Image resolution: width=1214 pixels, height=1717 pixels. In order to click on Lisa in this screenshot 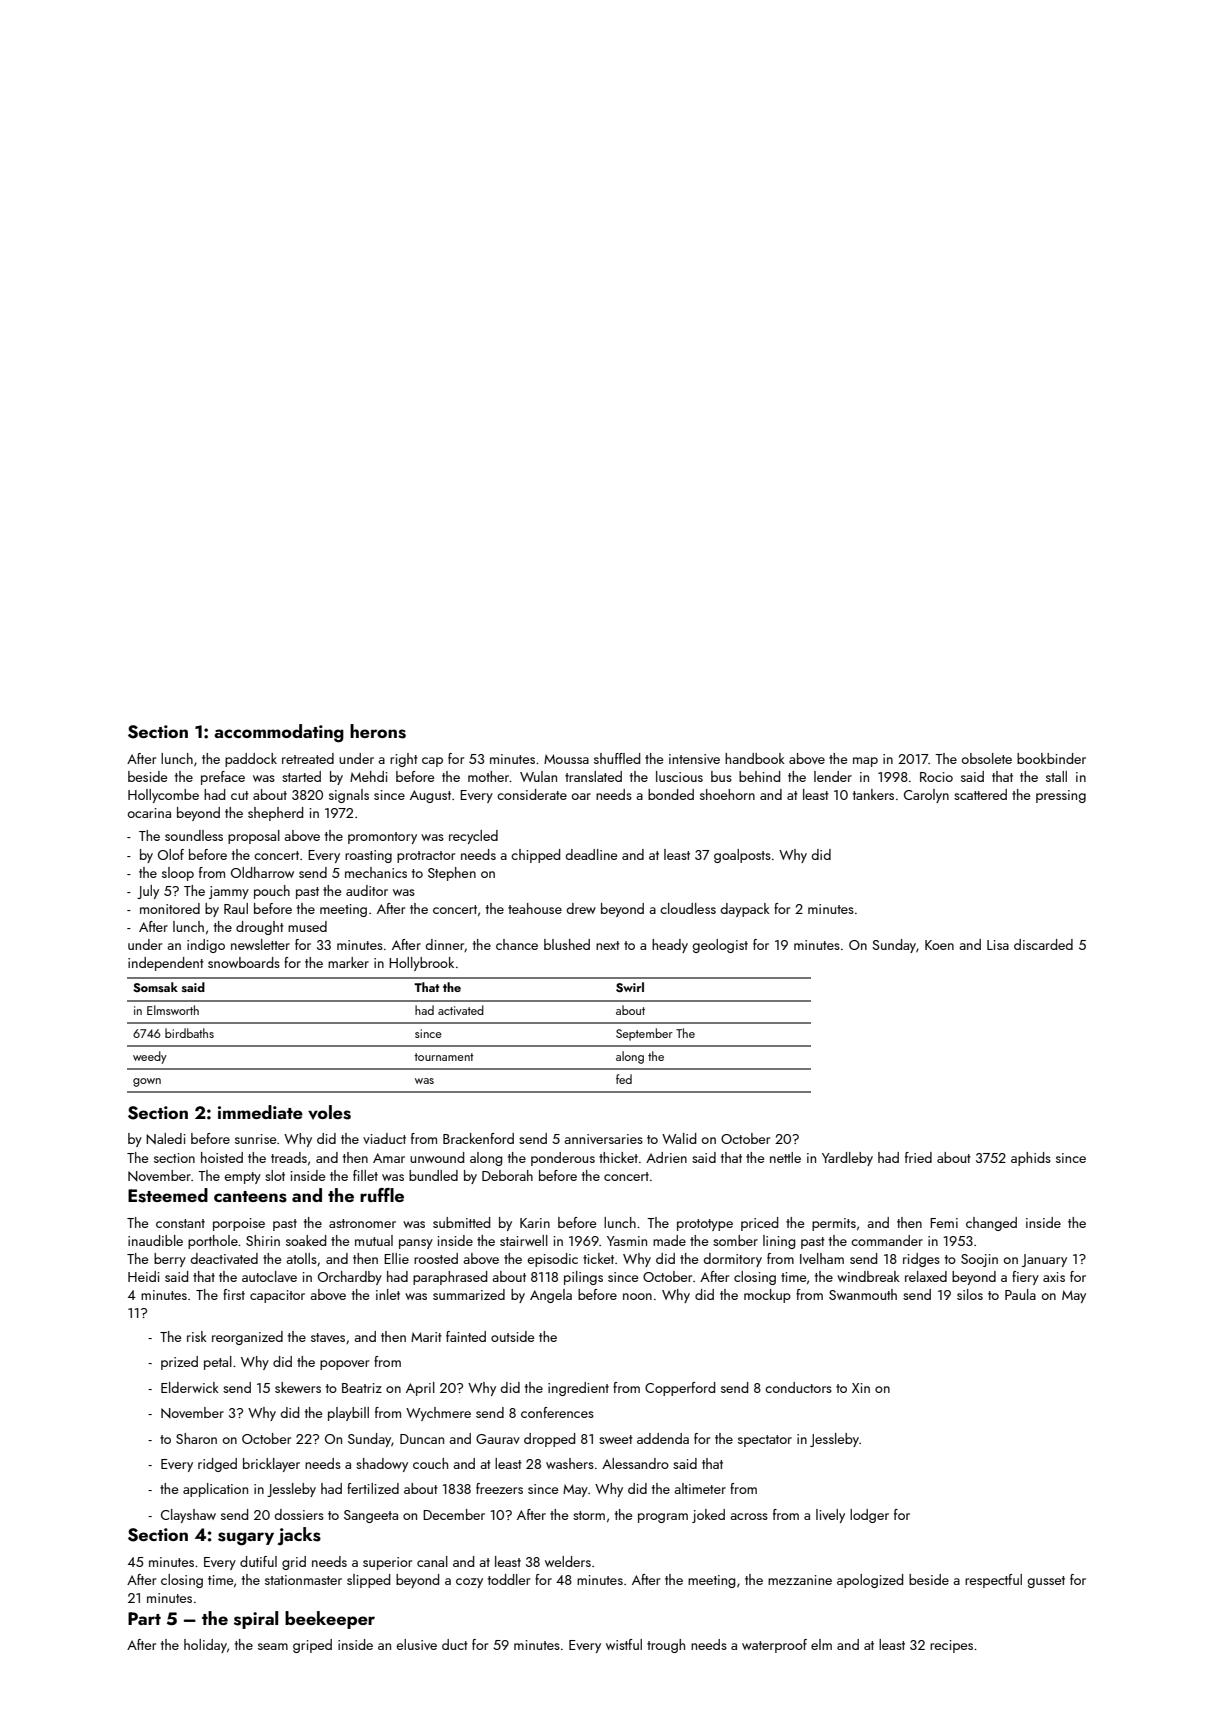, I will do `click(998, 945)`.
